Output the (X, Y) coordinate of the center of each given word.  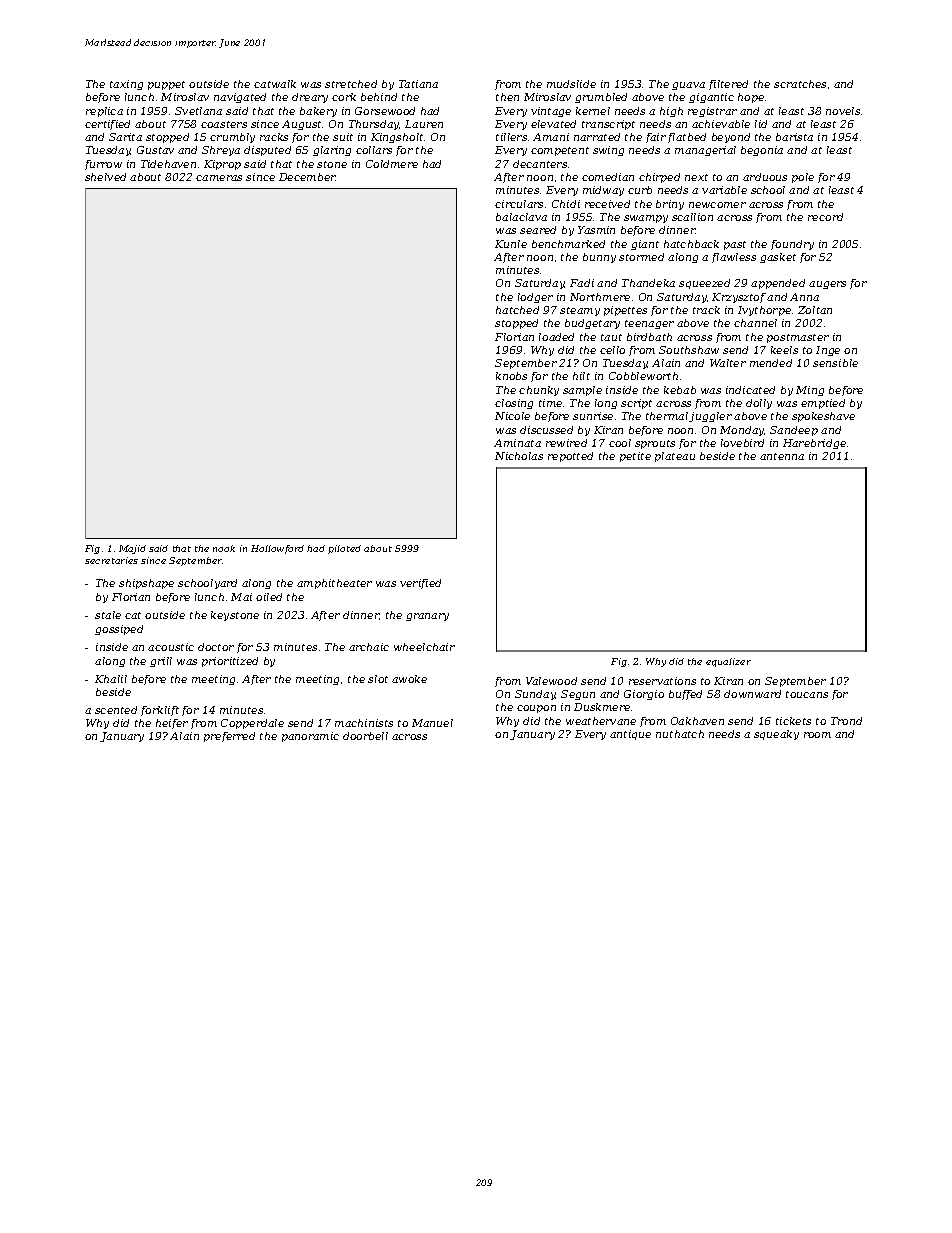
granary (427, 617)
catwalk (275, 84)
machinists (364, 723)
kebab (680, 390)
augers (827, 285)
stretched (351, 84)
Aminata (517, 443)
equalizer (728, 662)
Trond (846, 721)
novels (843, 111)
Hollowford (277, 549)
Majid (132, 549)
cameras (219, 178)
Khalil (111, 679)
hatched (517, 310)
